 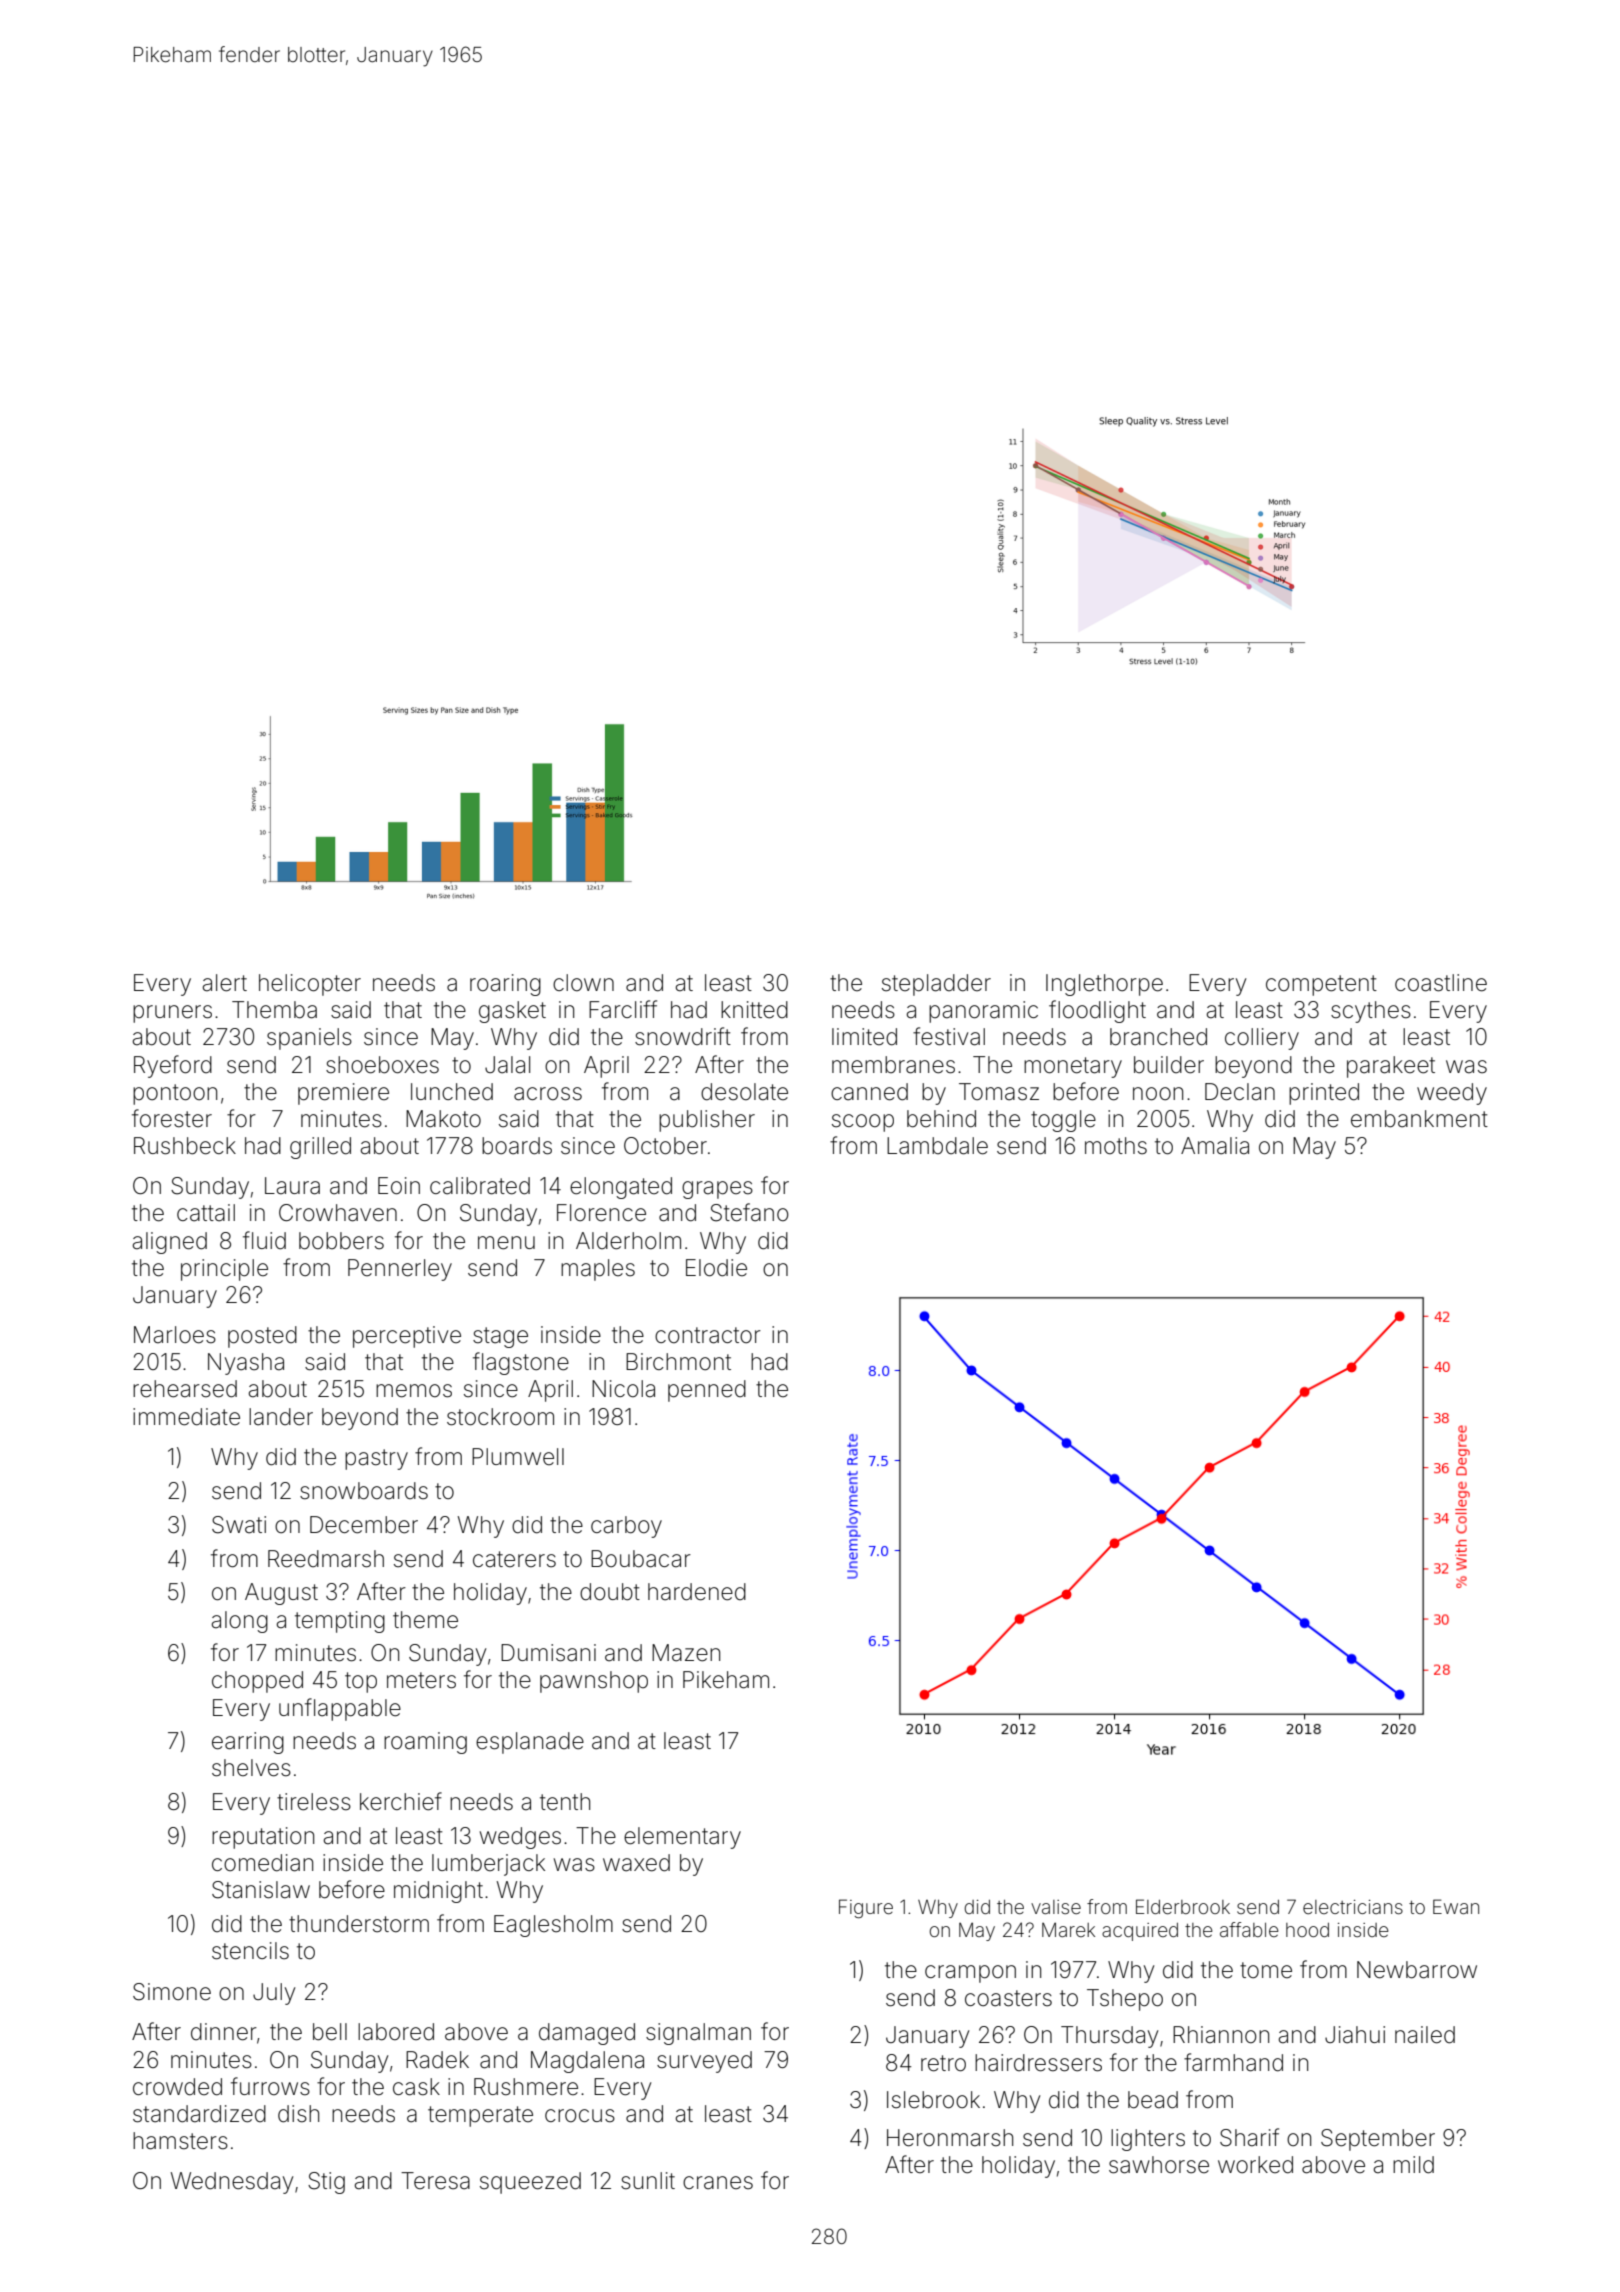 What do you see at coordinates (1413, 2165) in the document?
I see `mild` at bounding box center [1413, 2165].
